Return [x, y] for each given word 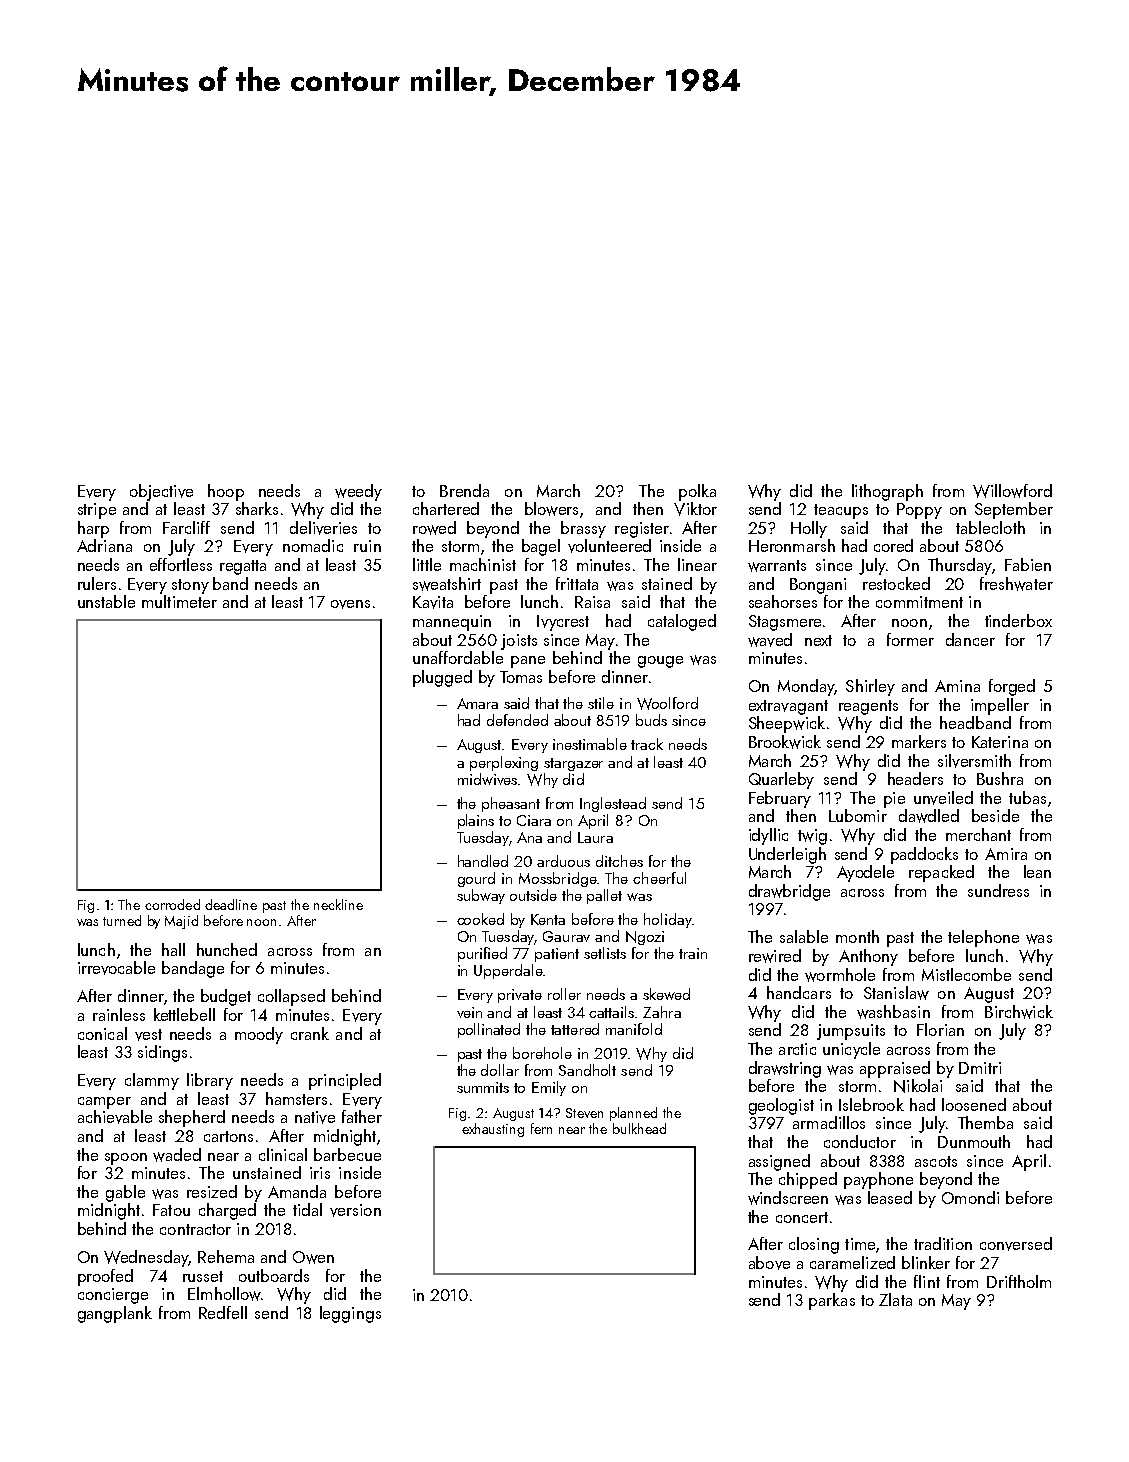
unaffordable [458, 657]
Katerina [1000, 742]
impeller [1000, 706]
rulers [97, 583]
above [769, 1263]
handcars [799, 992]
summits [483, 1087]
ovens [350, 604]
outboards [274, 1275]
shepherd [192, 1118]
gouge [660, 662]
